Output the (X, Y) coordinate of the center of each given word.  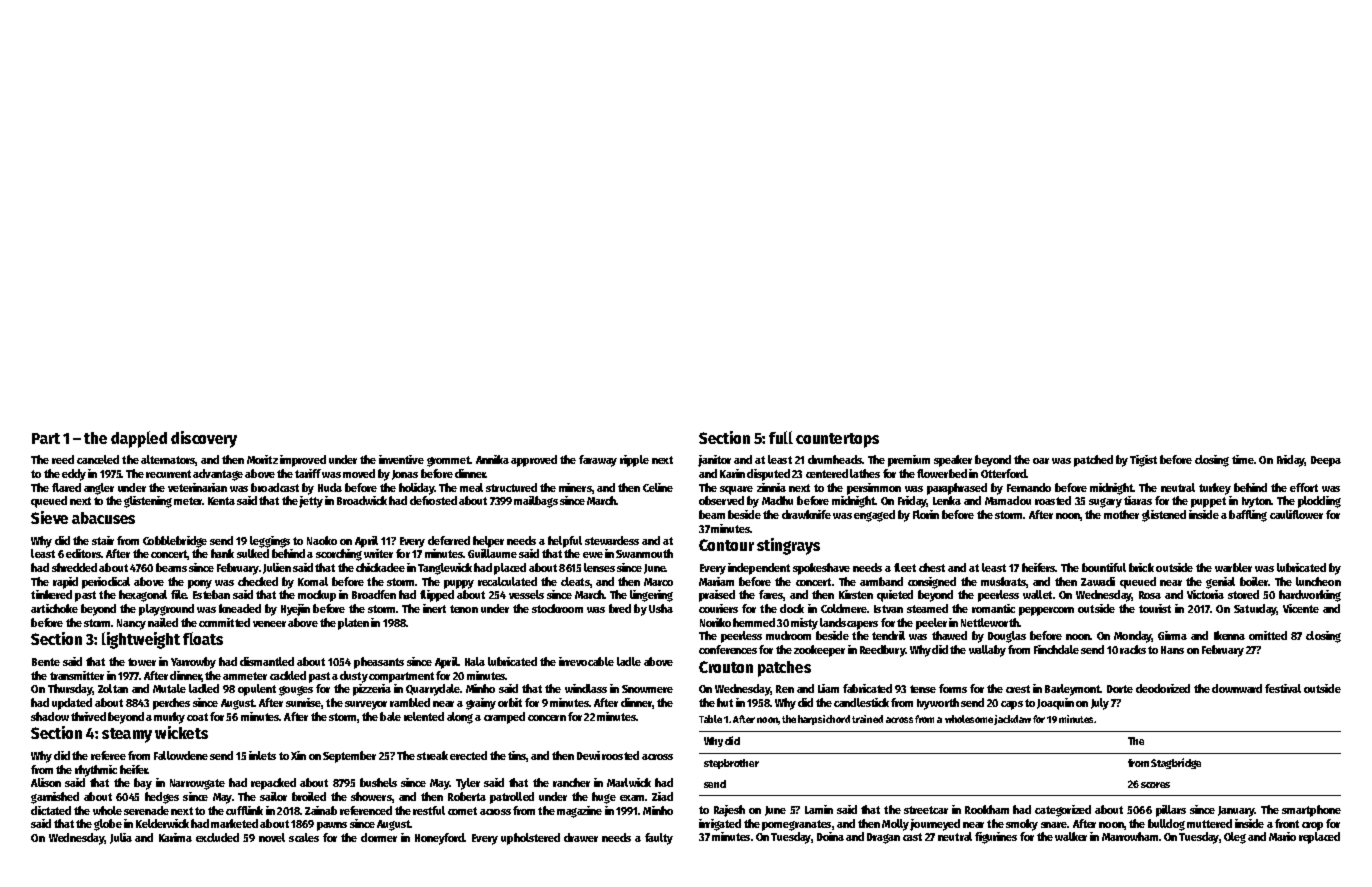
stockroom (557, 608)
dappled (139, 439)
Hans (1172, 650)
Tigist (1143, 461)
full (781, 437)
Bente (46, 662)
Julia (121, 838)
